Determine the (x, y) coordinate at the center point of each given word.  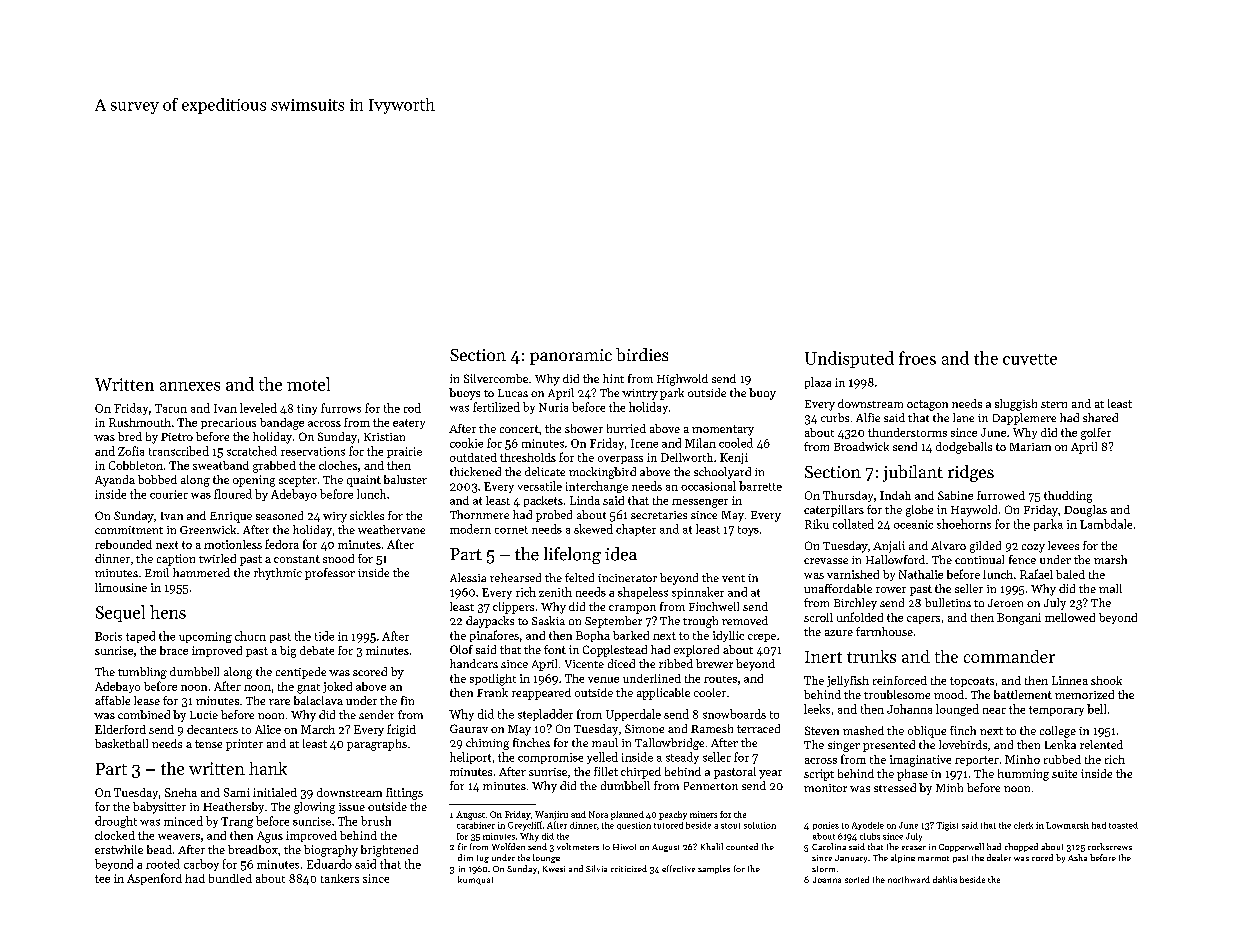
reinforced (900, 680)
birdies (642, 354)
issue (352, 807)
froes (917, 358)
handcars (474, 663)
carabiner (476, 825)
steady (682, 758)
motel (308, 384)
